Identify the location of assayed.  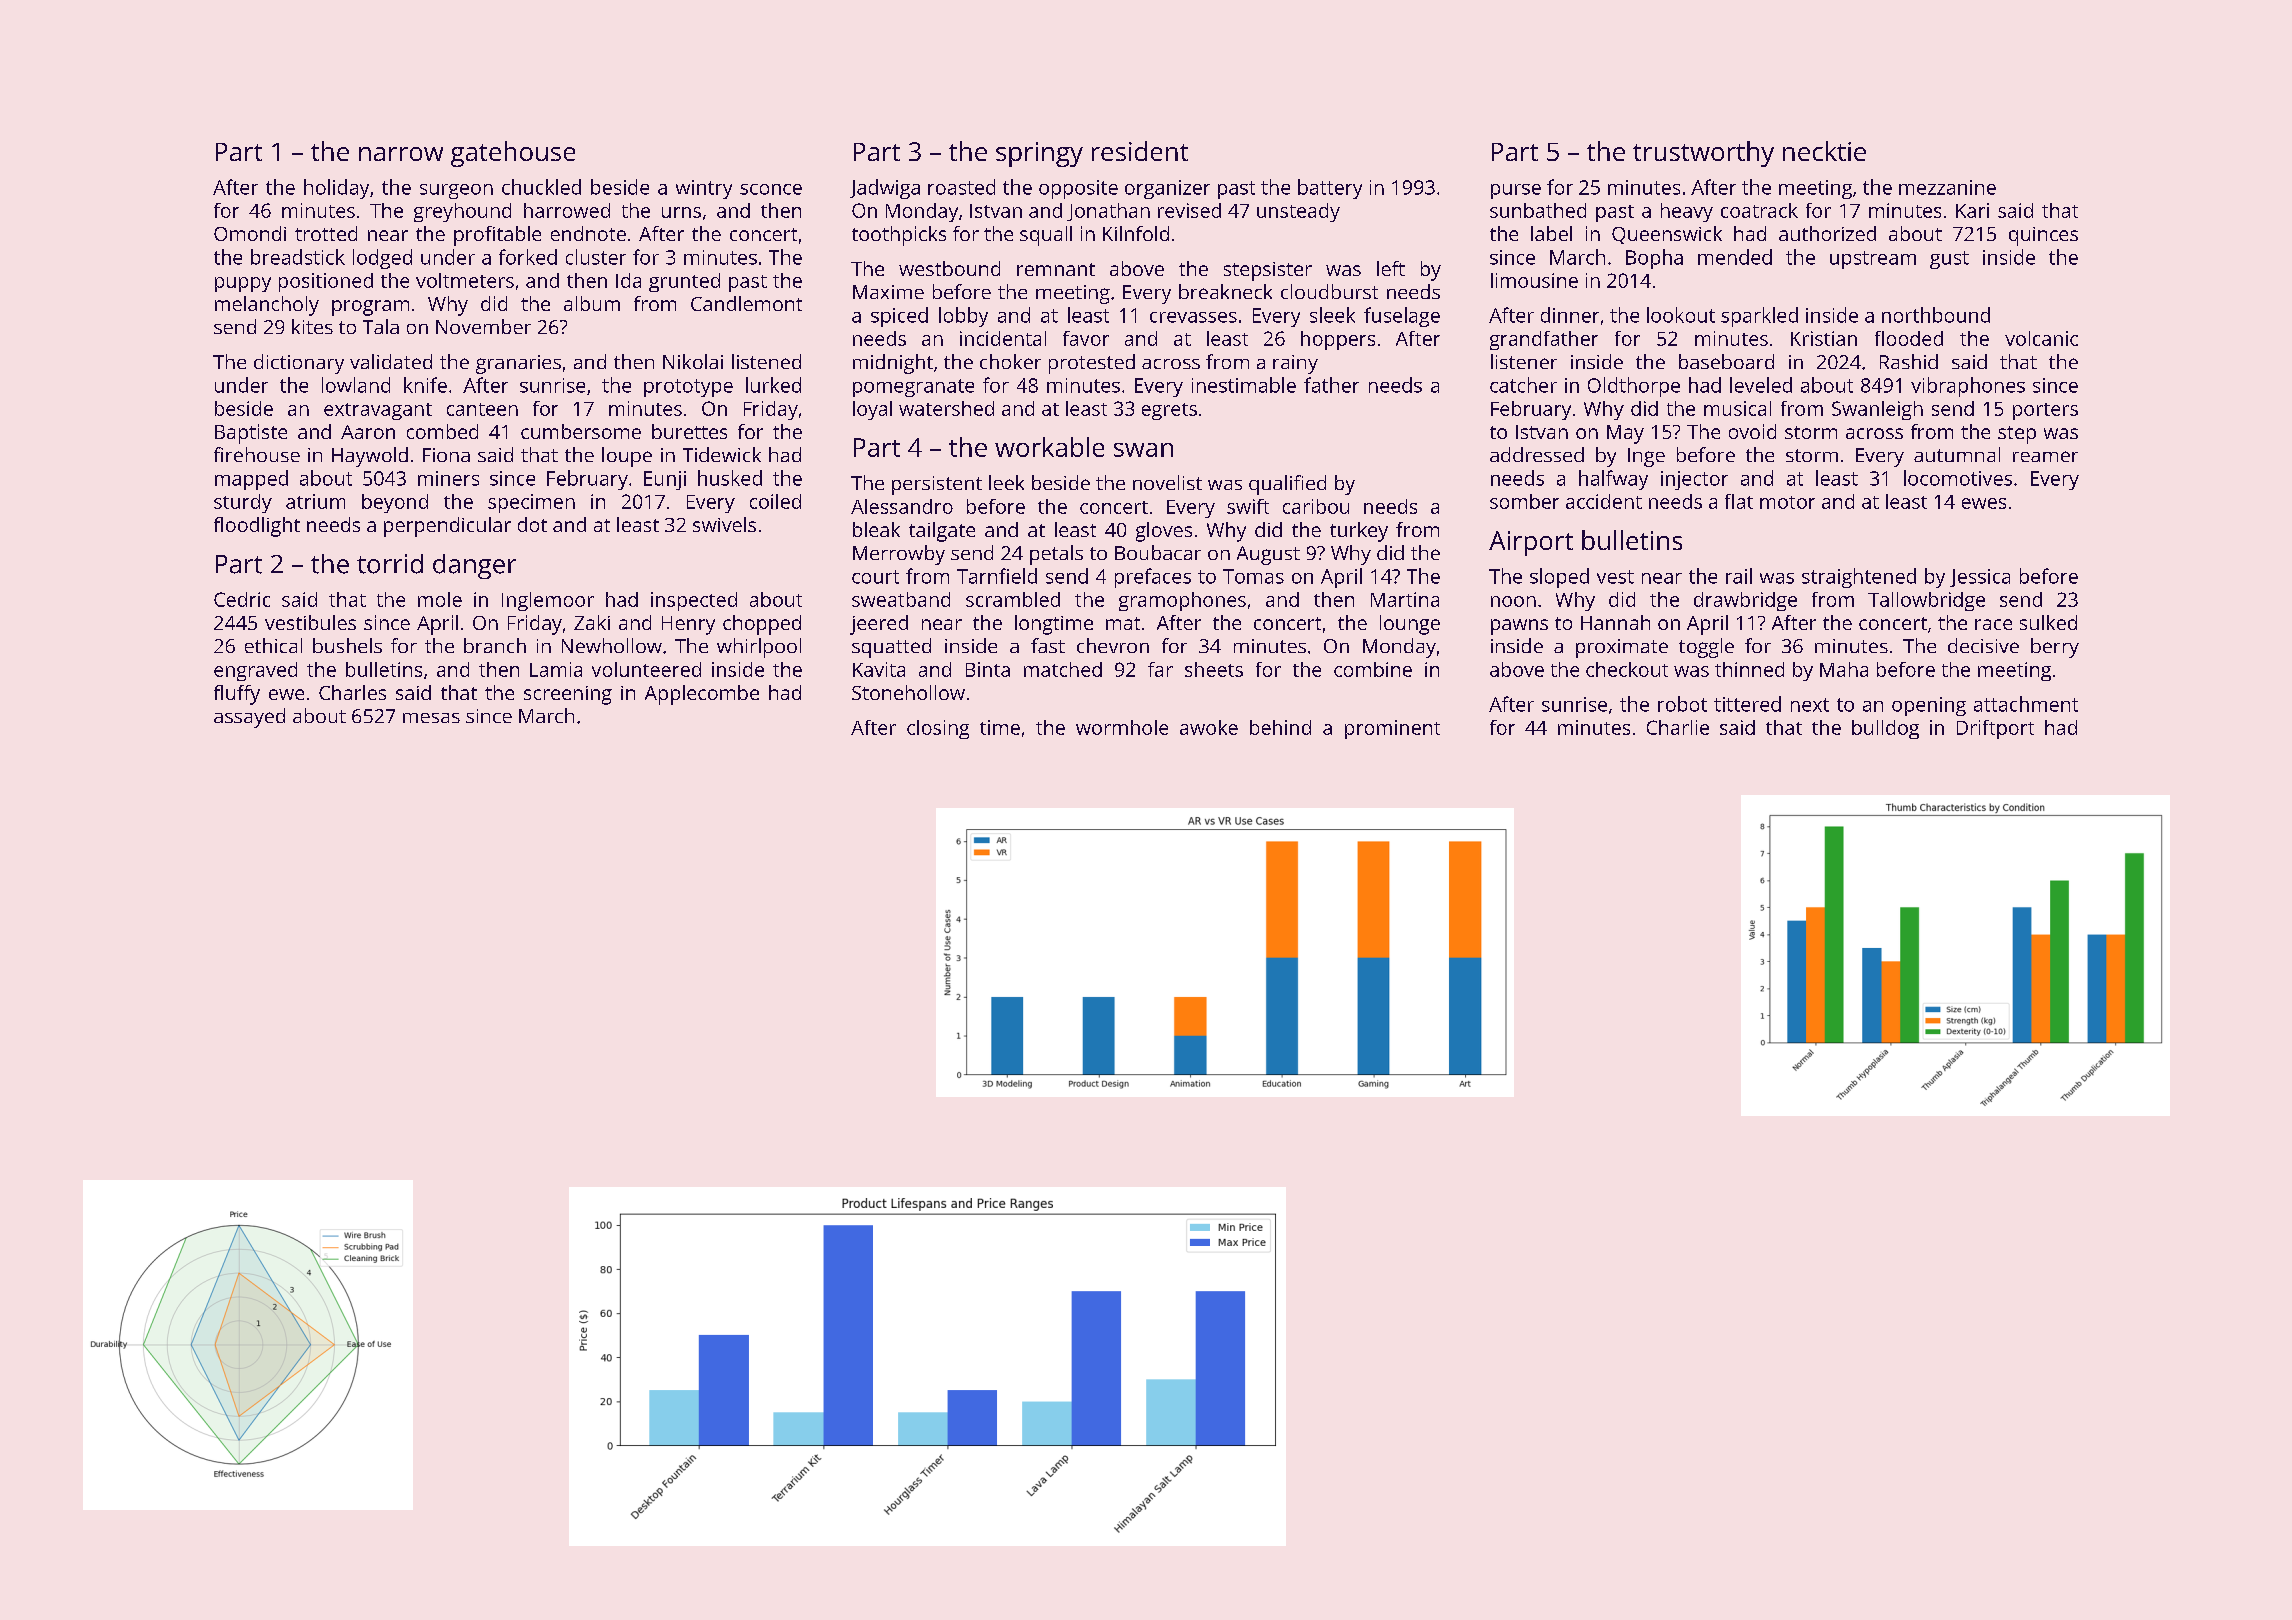
(249, 718).
